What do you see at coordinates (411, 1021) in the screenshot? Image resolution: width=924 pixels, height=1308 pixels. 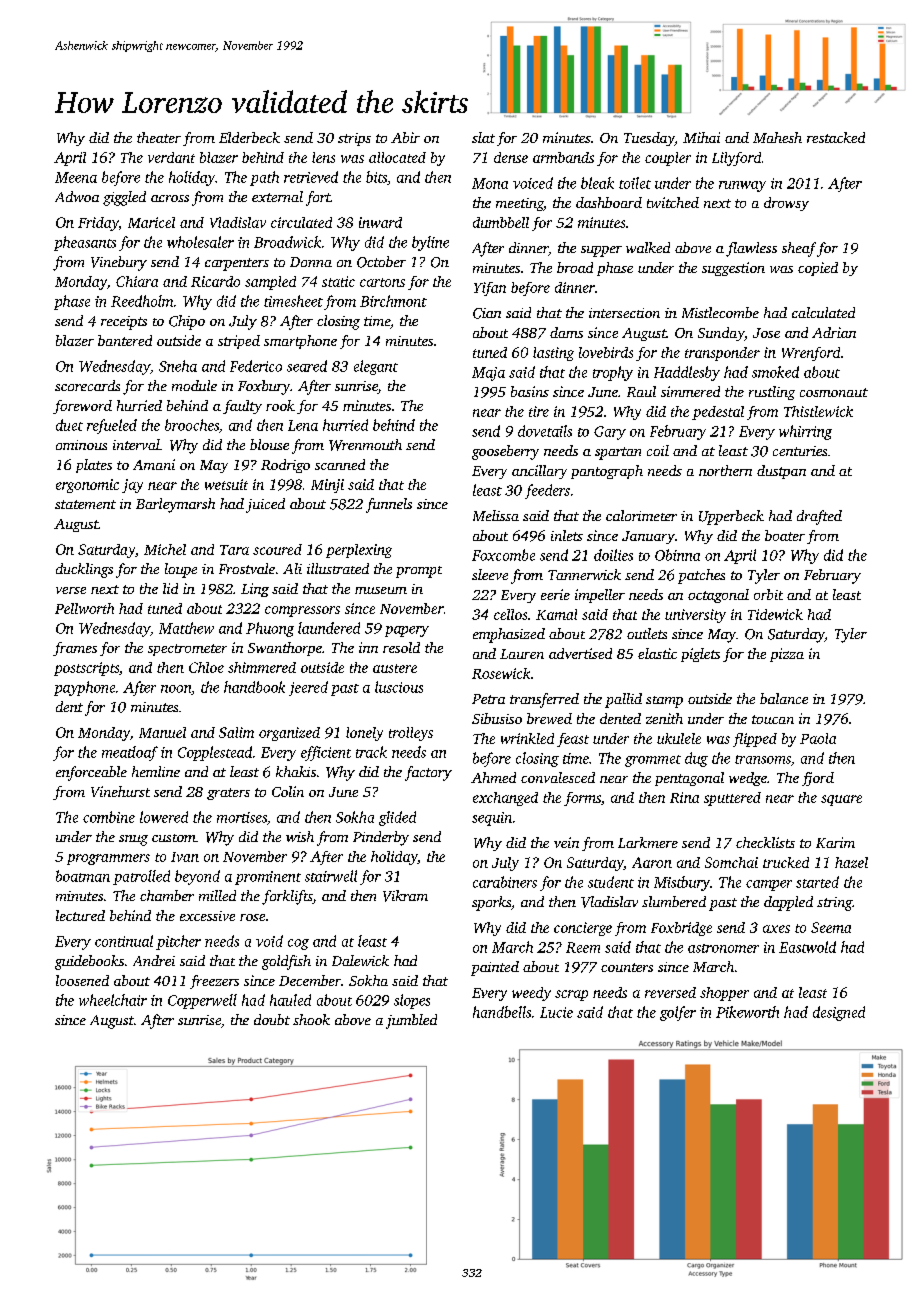 I see `jumbled` at bounding box center [411, 1021].
